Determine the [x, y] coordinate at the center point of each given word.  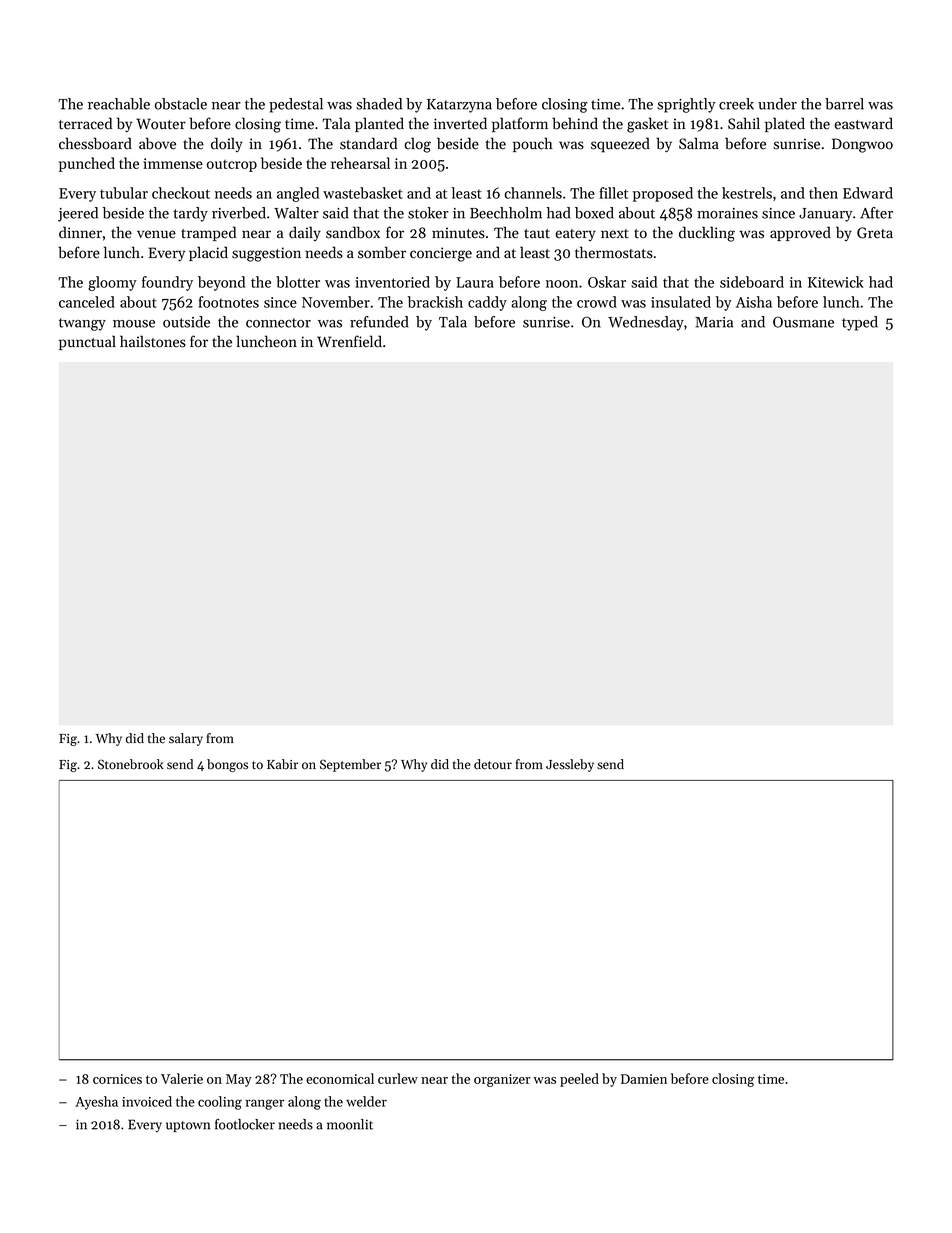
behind [575, 123]
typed [860, 323]
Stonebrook [131, 764]
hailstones [153, 341]
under [777, 104]
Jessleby [570, 765]
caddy [487, 303]
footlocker [245, 1124]
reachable [119, 104]
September [350, 765]
